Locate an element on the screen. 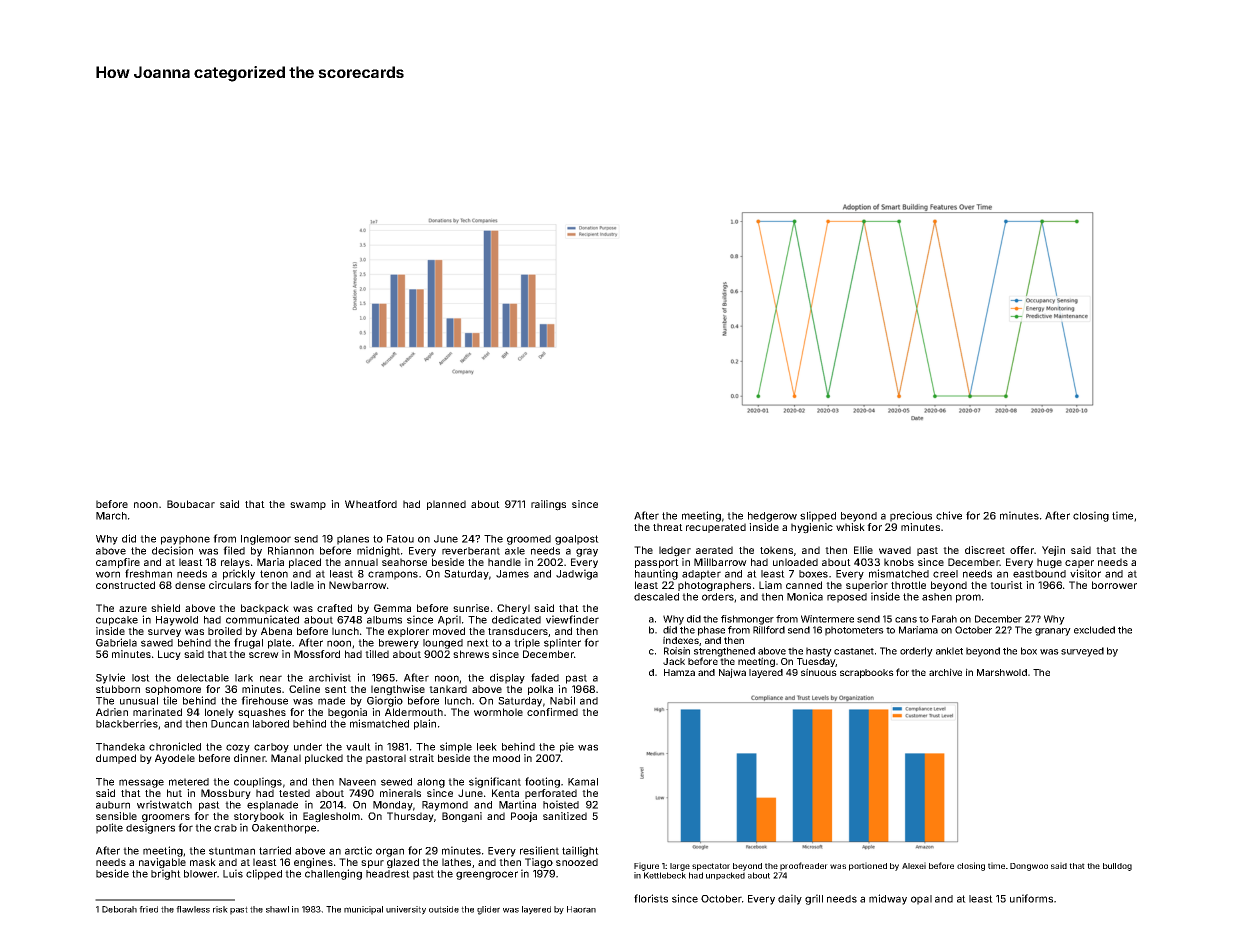  Marshwold is located at coordinates (1002, 672).
